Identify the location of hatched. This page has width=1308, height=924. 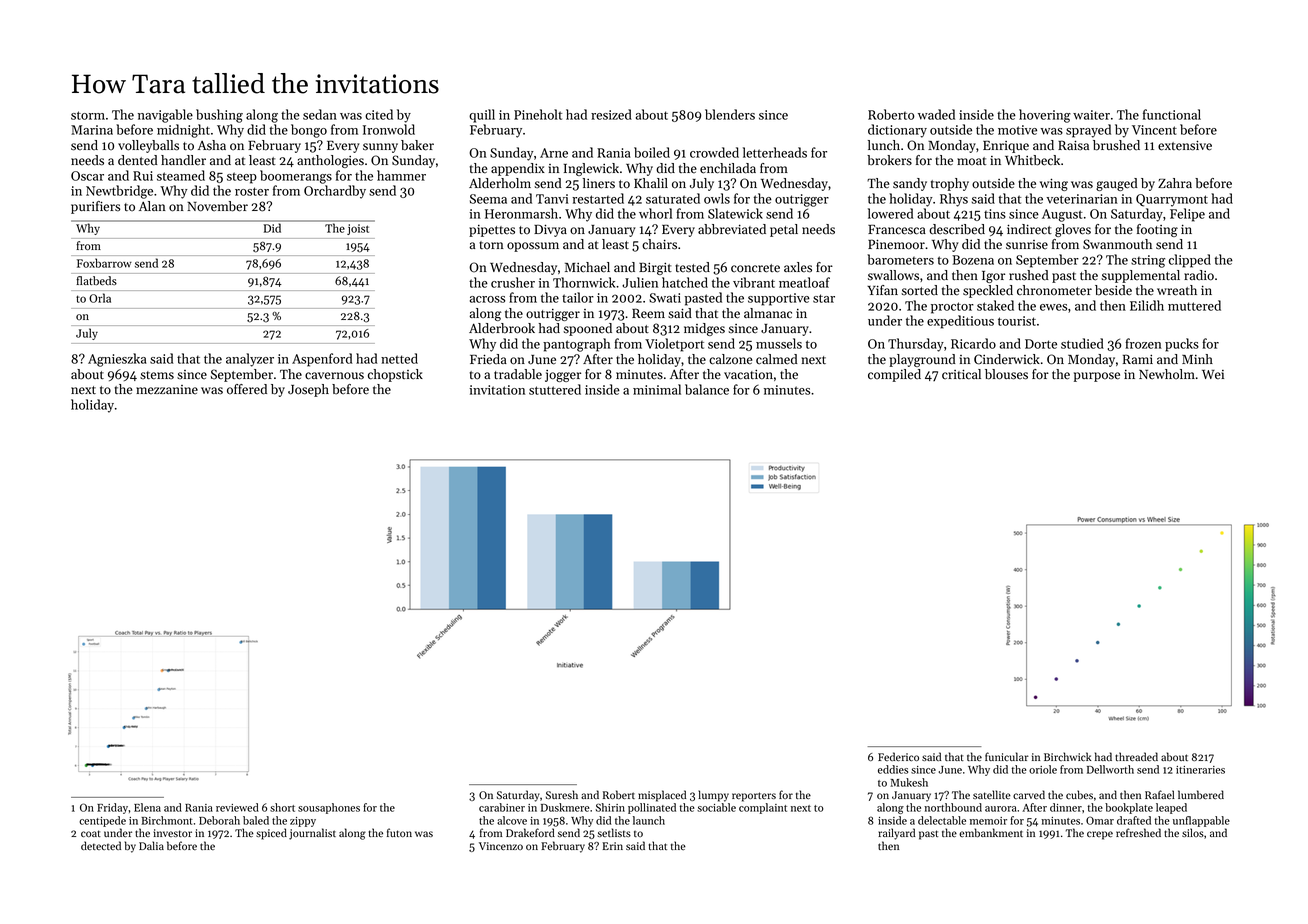
(685, 282).
